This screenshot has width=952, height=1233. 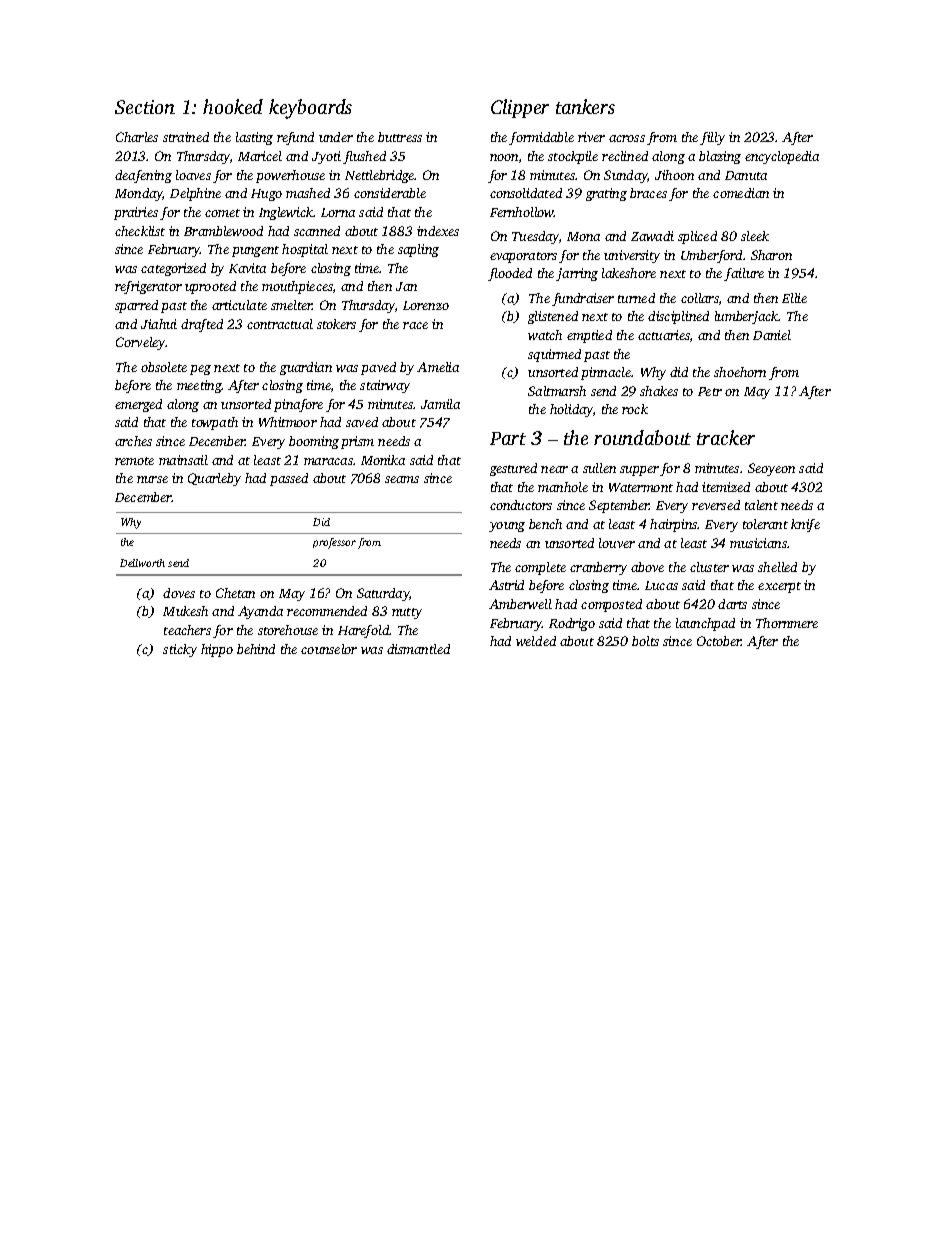 What do you see at coordinates (217, 650) in the screenshot?
I see `hippo` at bounding box center [217, 650].
